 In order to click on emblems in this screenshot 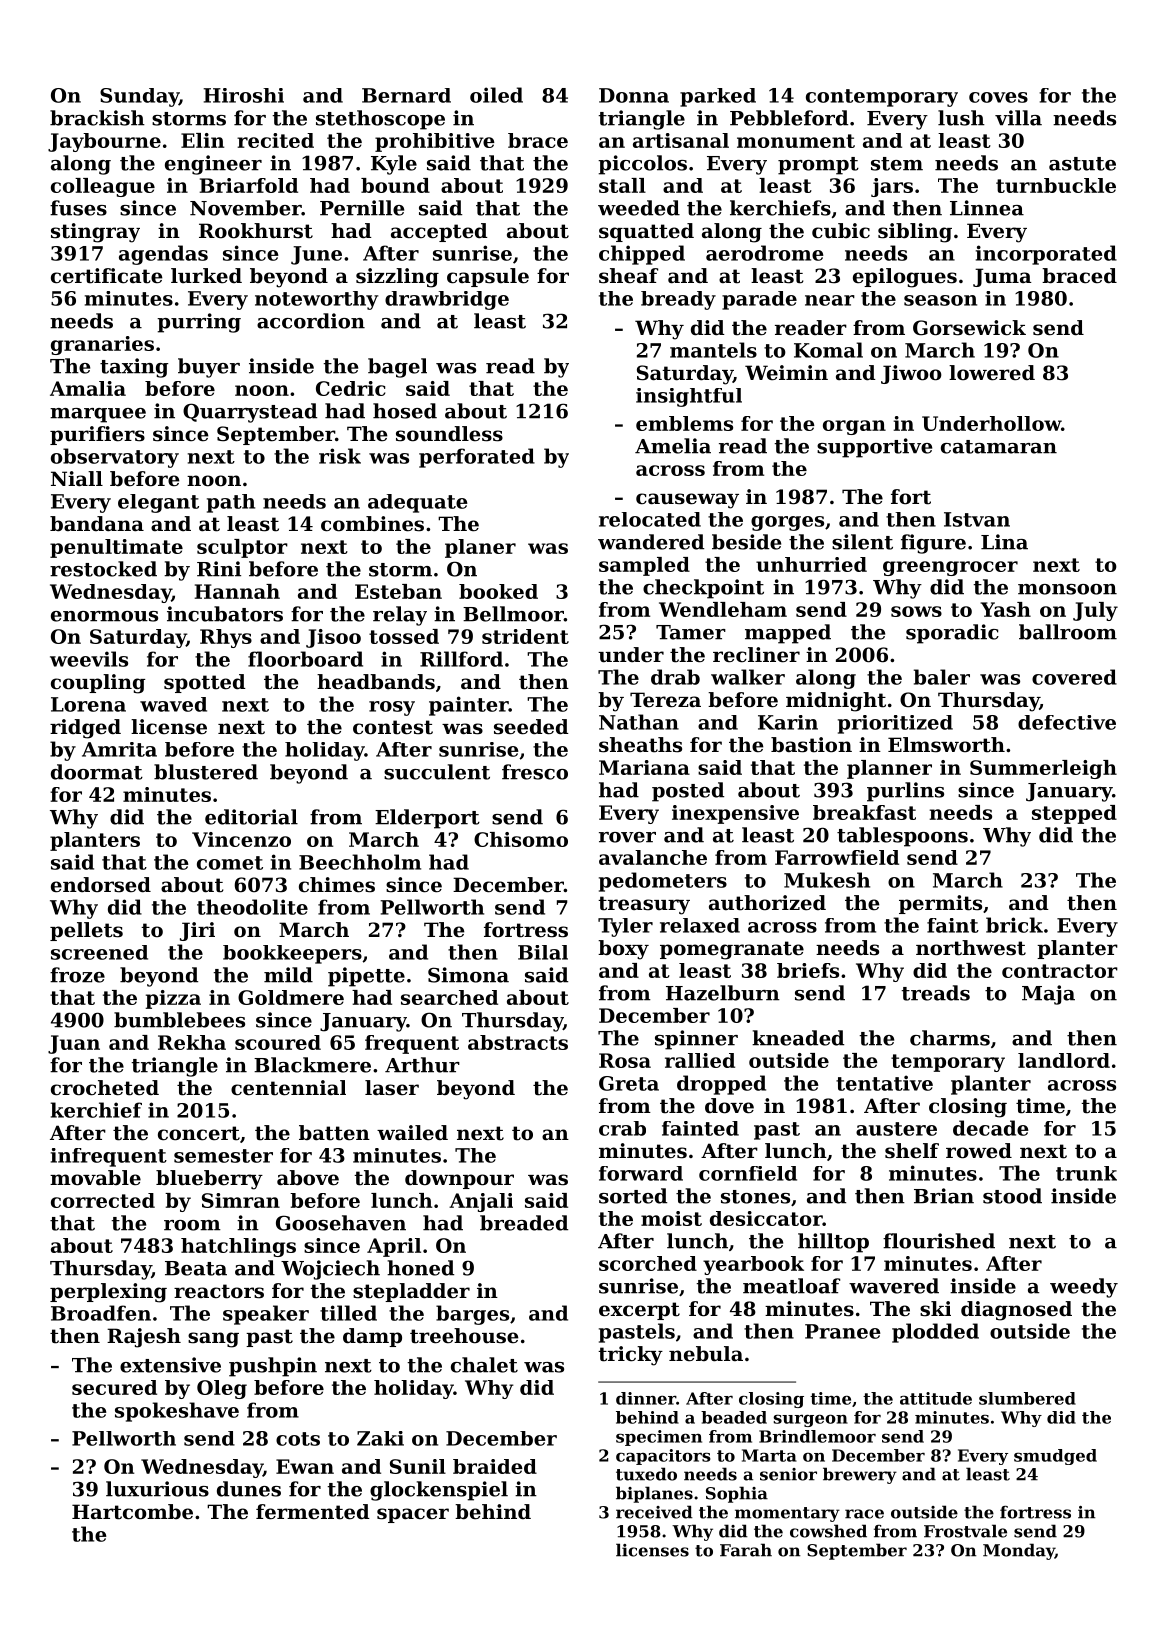, I will do `click(684, 423)`.
